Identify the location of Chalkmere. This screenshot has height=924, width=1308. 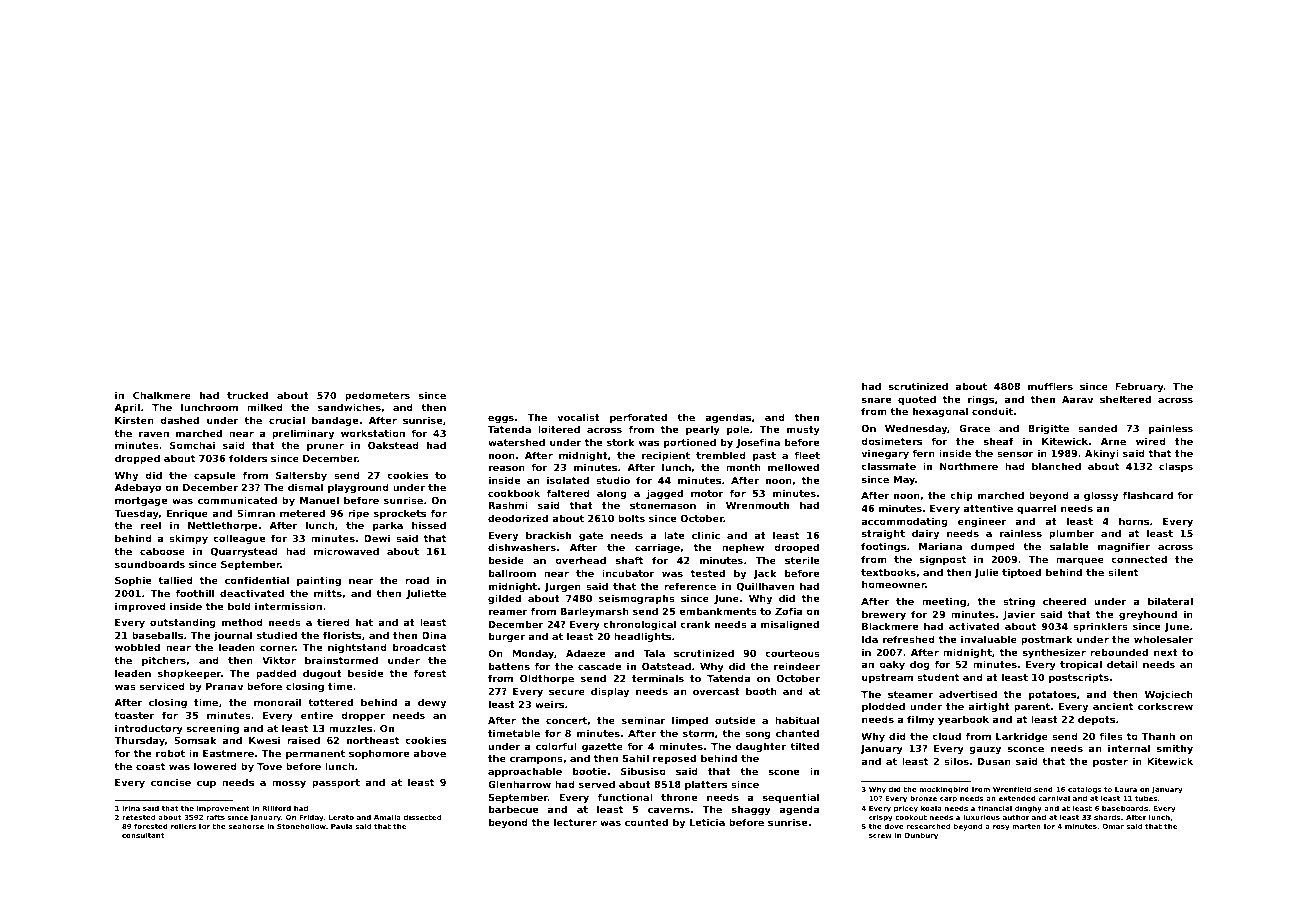
(162, 395).
